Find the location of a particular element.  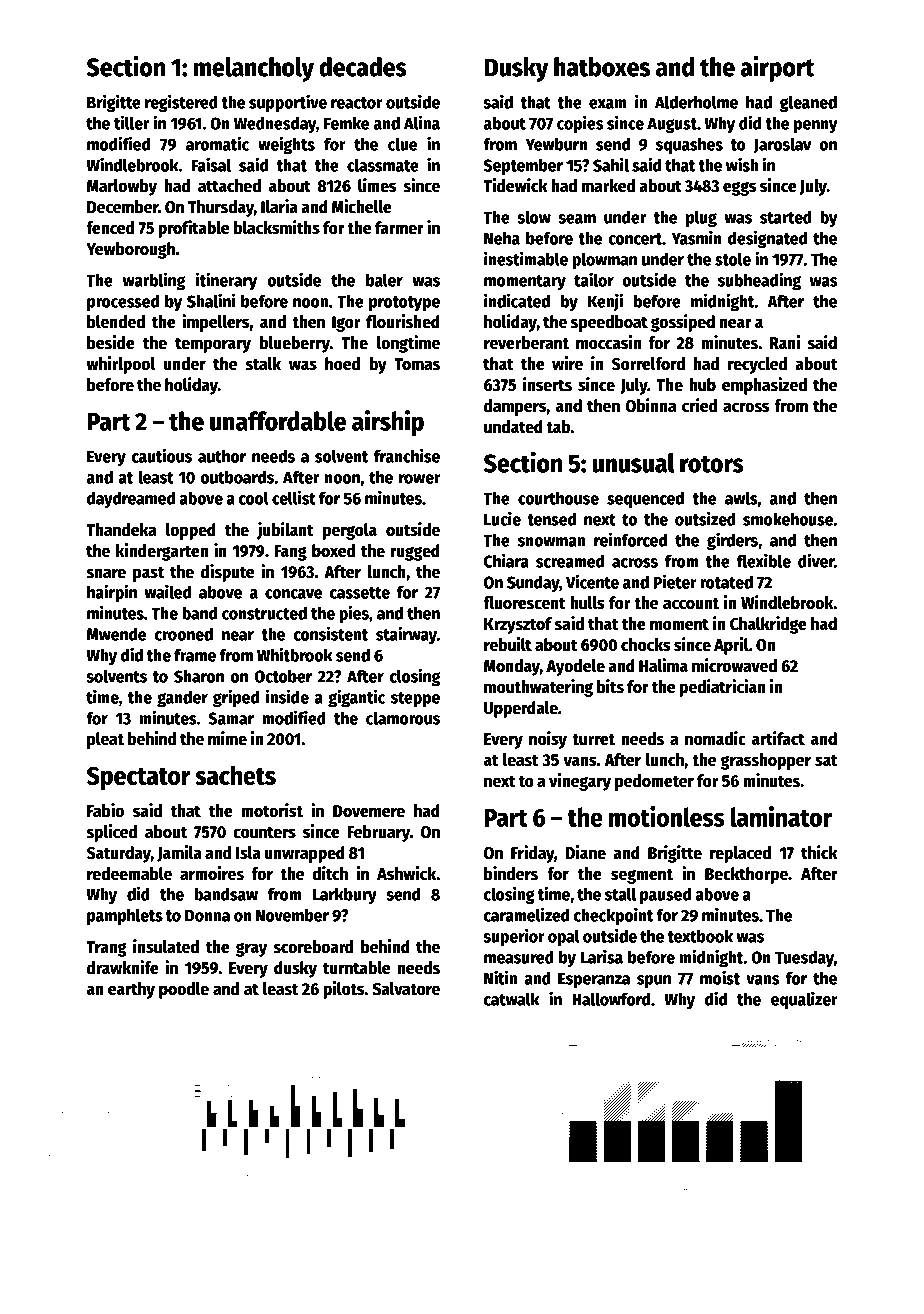

penny is located at coordinates (815, 126).
